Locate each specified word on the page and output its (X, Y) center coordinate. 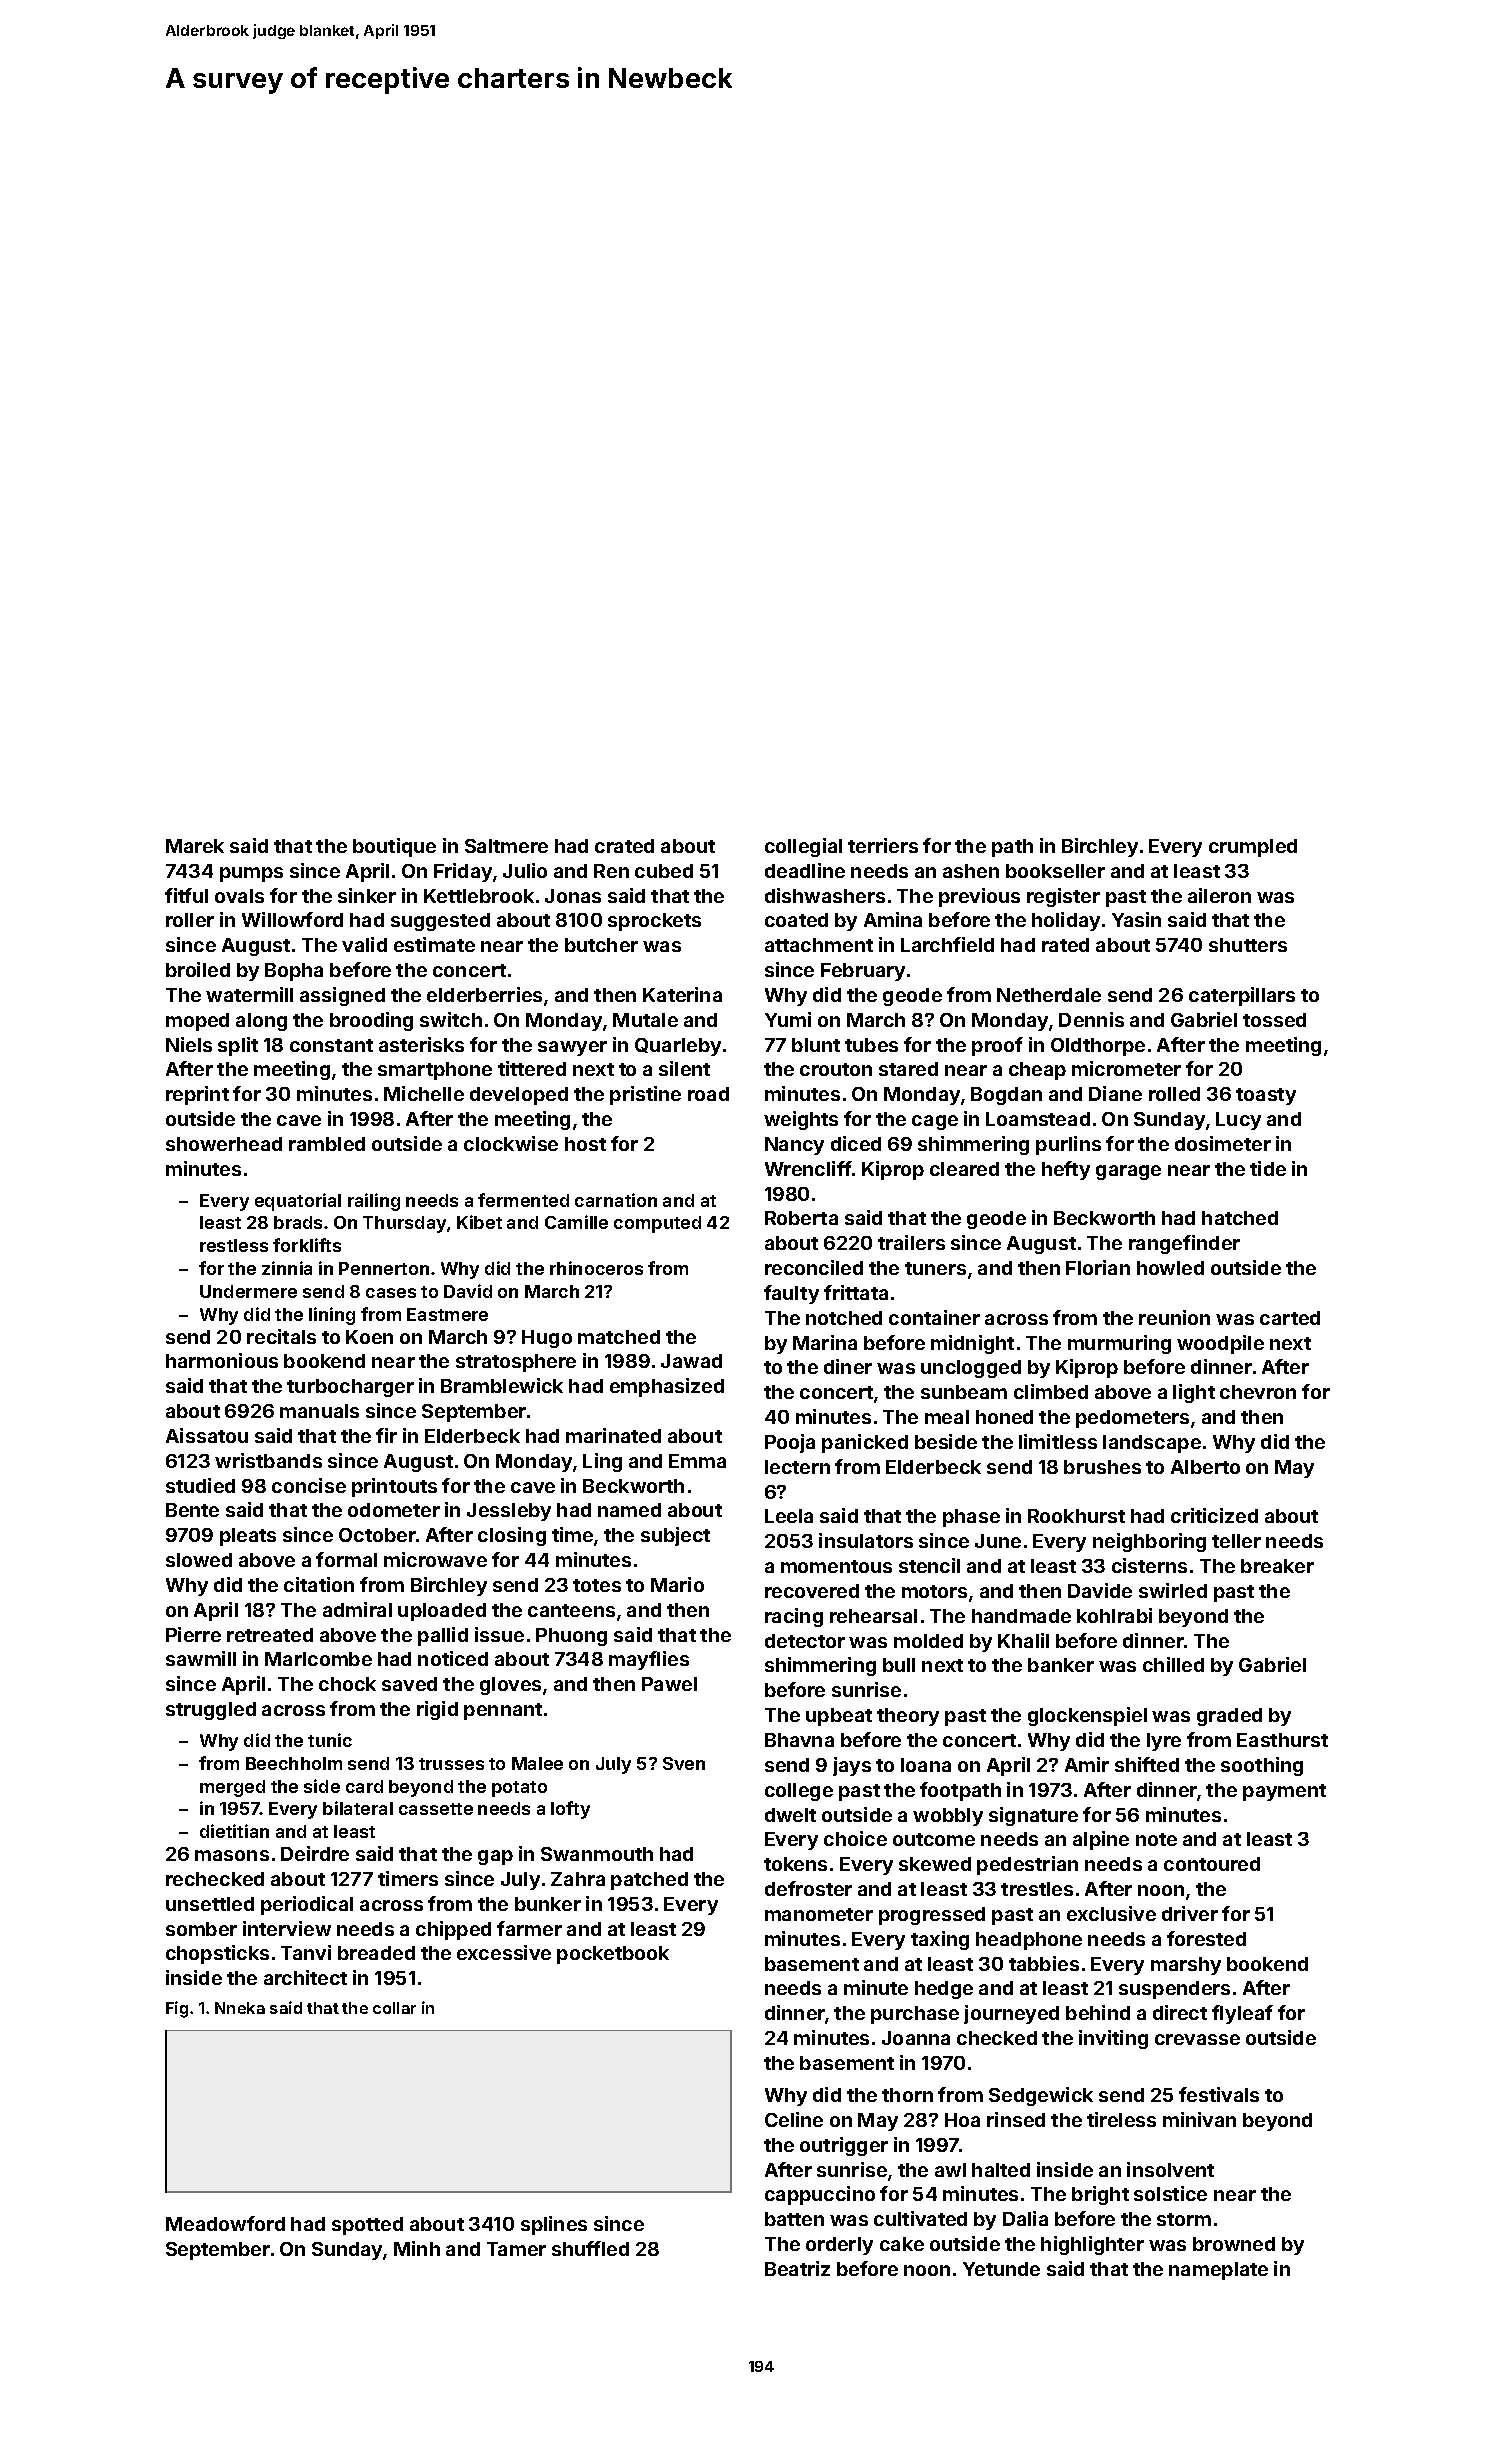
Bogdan (1006, 1096)
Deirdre (315, 1853)
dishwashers (825, 895)
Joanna (916, 2038)
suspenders (1174, 1990)
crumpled (1253, 848)
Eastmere (447, 1314)
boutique (394, 847)
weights (801, 1120)
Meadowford (225, 2223)
